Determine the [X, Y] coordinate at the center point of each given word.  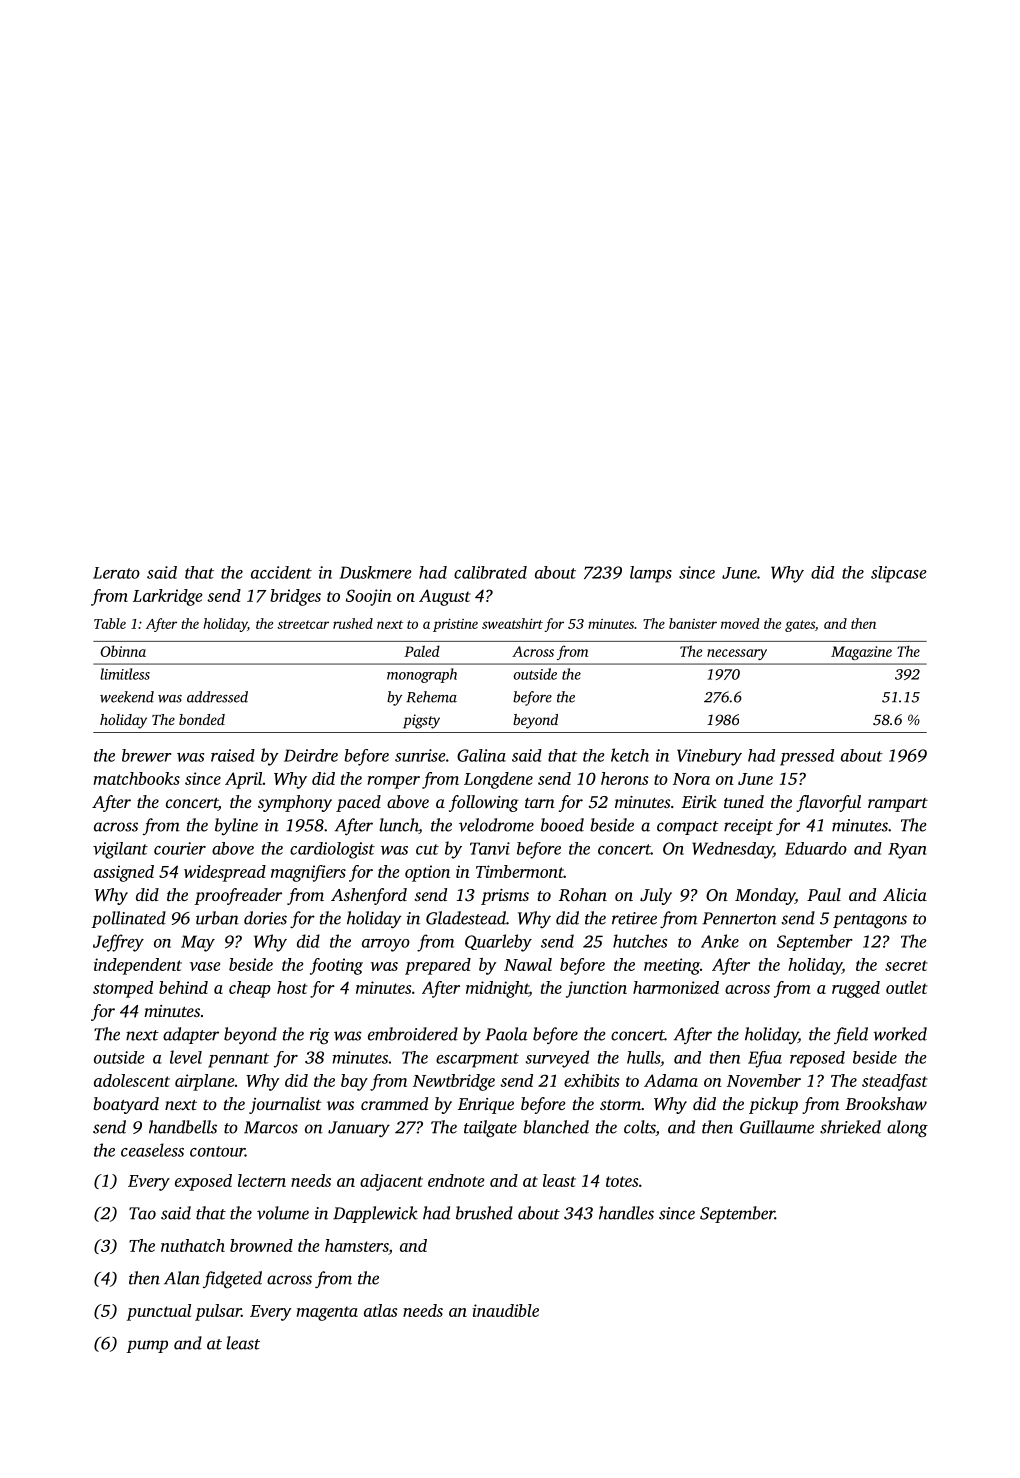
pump [147, 1346]
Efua [765, 1059]
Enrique [486, 1106]
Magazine [861, 653]
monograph [422, 675]
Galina [481, 755]
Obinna [123, 651]
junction [596, 989]
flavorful [828, 803]
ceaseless [152, 1150]
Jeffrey [118, 943]
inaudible [506, 1310]
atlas [381, 1310]
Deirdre [311, 755]
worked [900, 1034]
